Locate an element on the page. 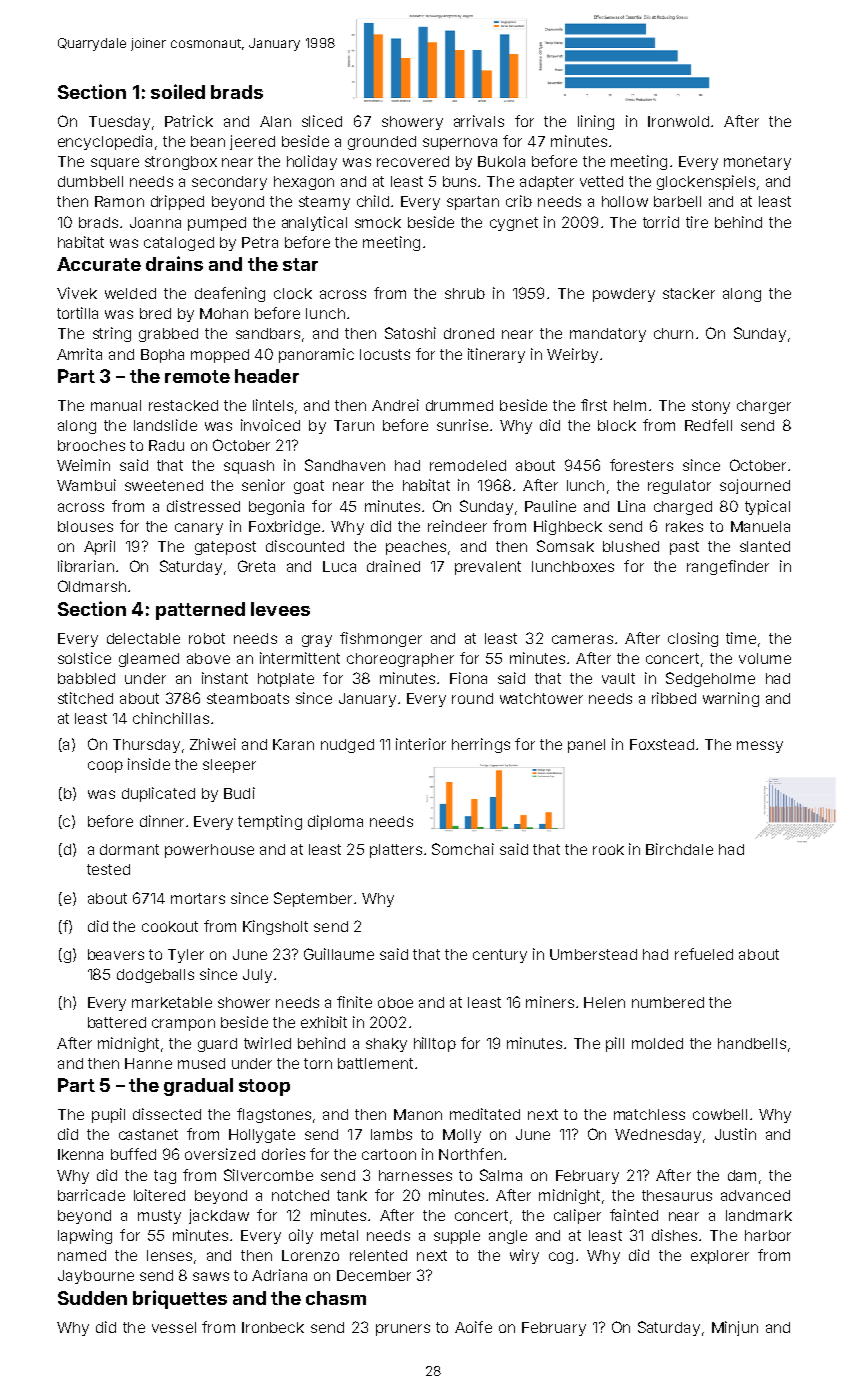  herrings is located at coordinates (481, 745).
